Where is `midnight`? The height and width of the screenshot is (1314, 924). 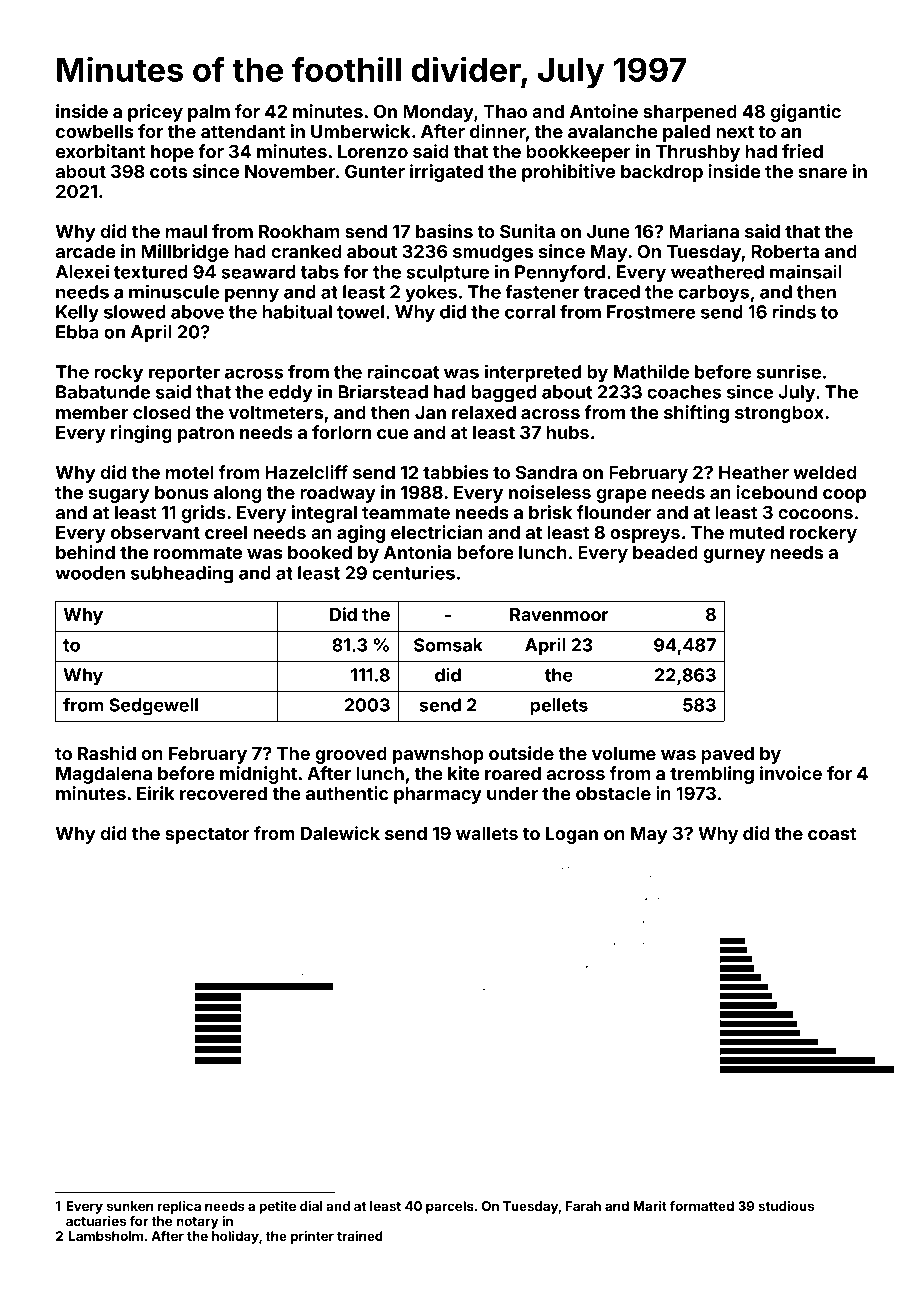
midnight is located at coordinates (258, 775).
